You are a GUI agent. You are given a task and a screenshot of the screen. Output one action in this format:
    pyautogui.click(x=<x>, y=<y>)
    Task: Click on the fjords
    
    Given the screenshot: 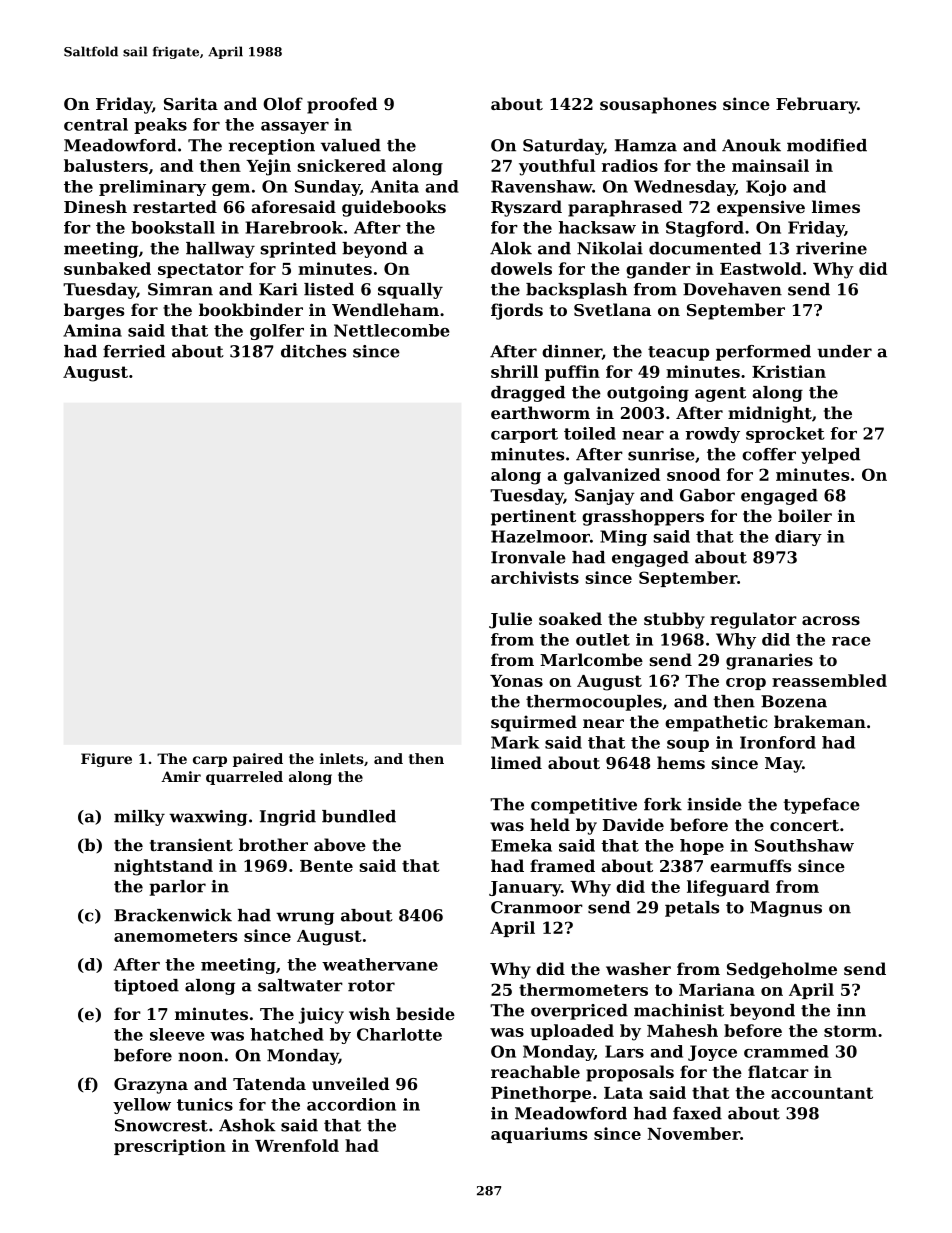 What is the action you would take?
    pyautogui.click(x=517, y=311)
